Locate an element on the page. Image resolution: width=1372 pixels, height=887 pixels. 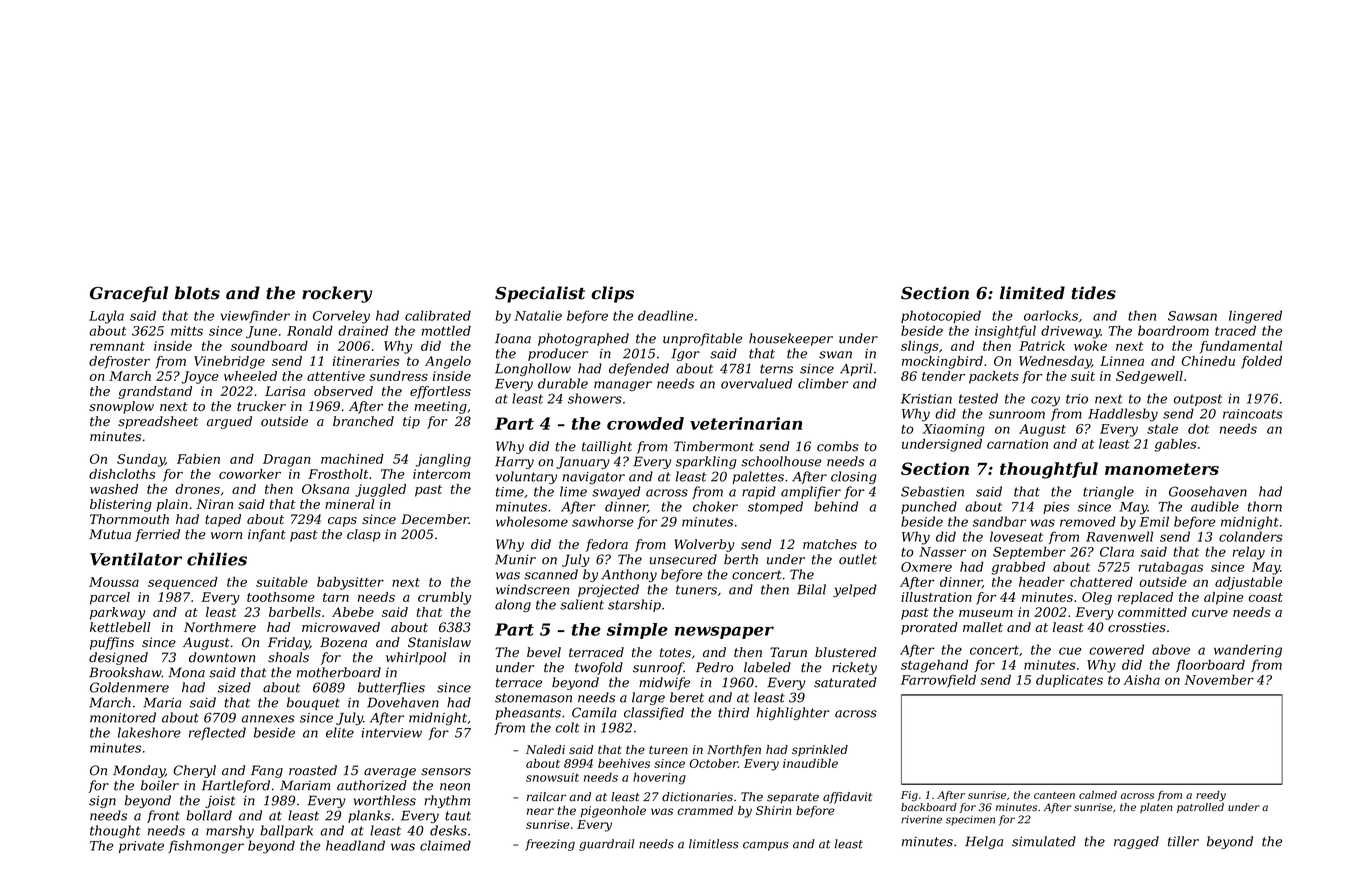
Ravenwell is located at coordinates (1119, 536).
